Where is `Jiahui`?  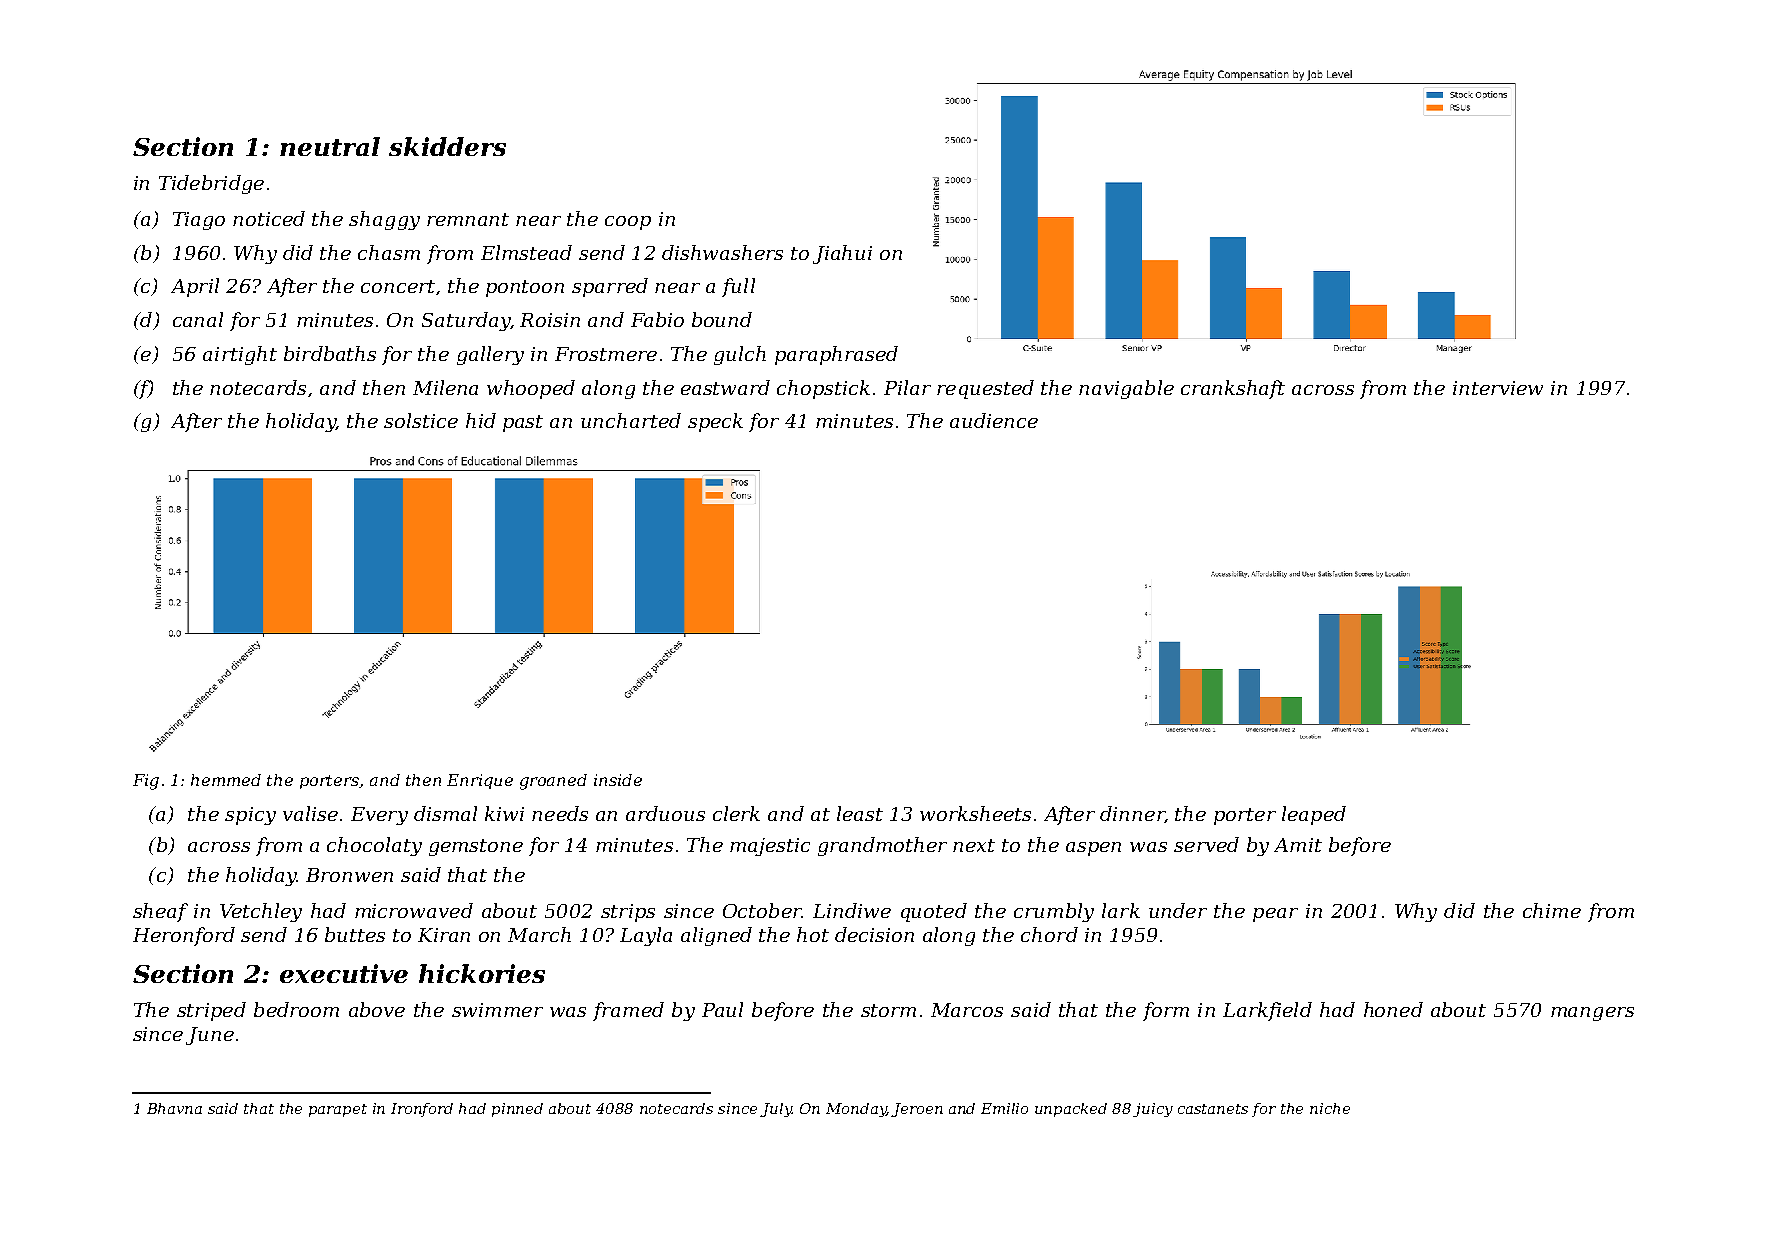 Jiahui is located at coordinates (842, 254).
